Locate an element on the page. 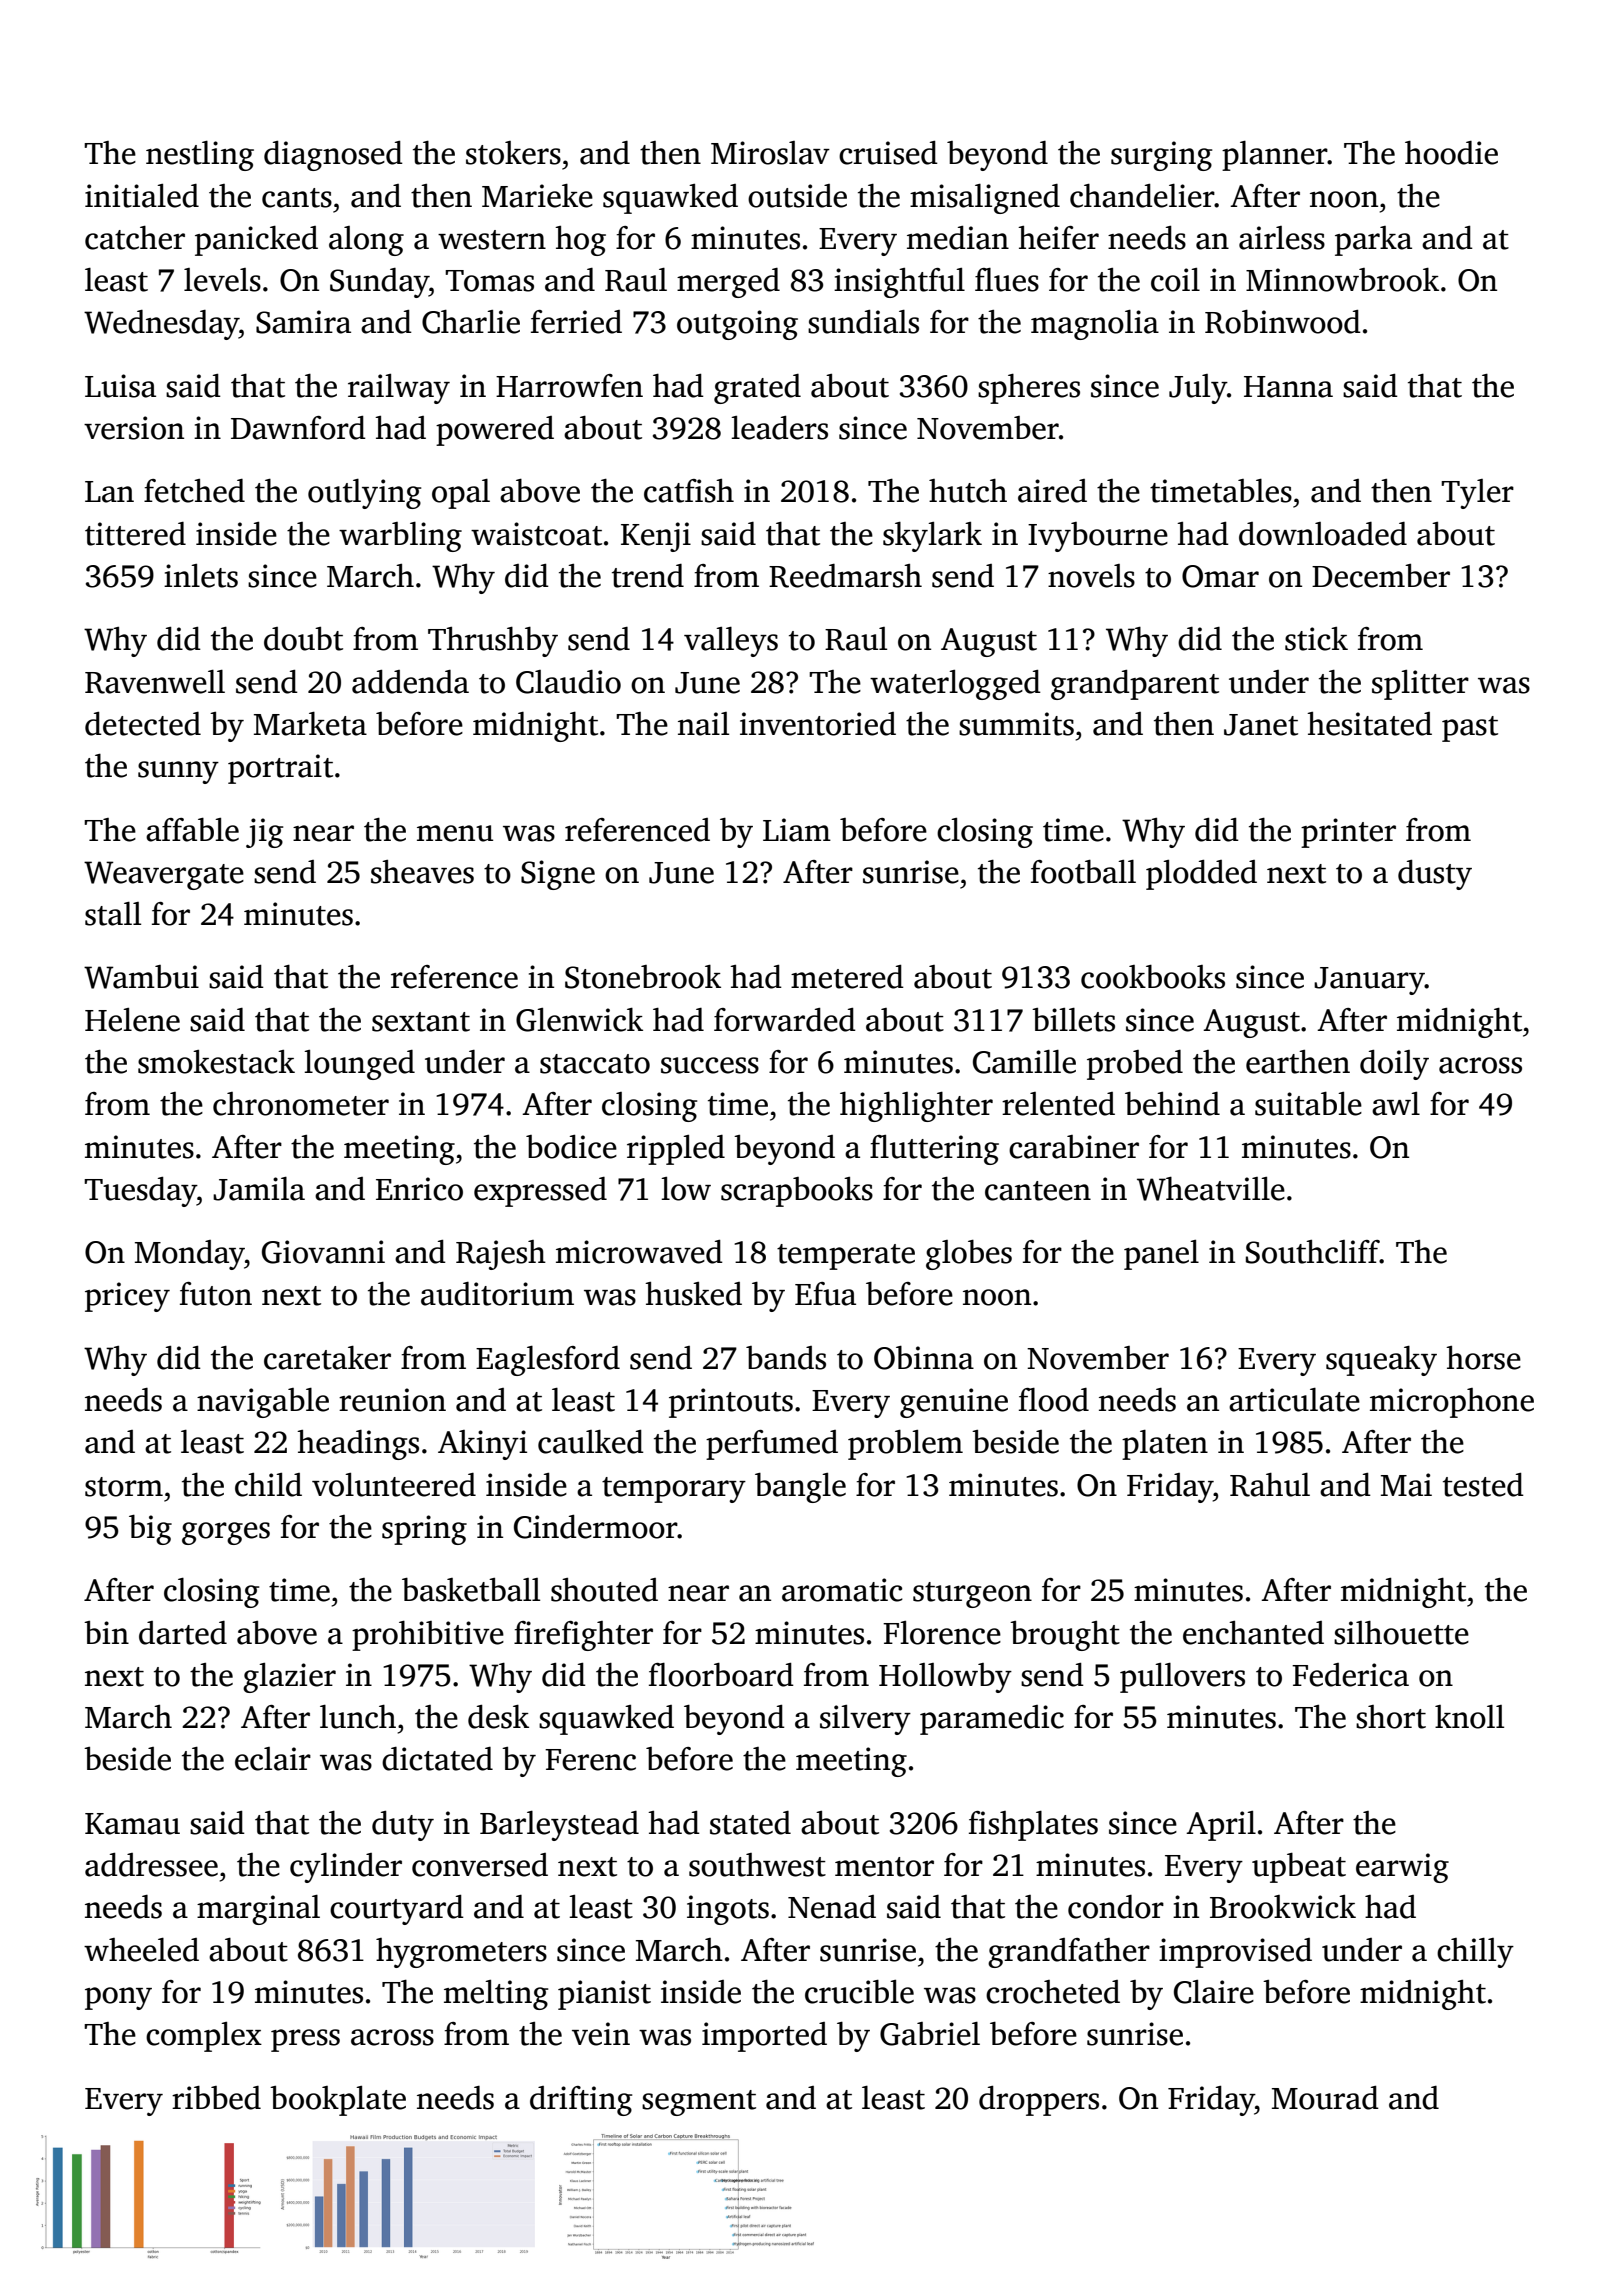  nestling is located at coordinates (200, 156).
